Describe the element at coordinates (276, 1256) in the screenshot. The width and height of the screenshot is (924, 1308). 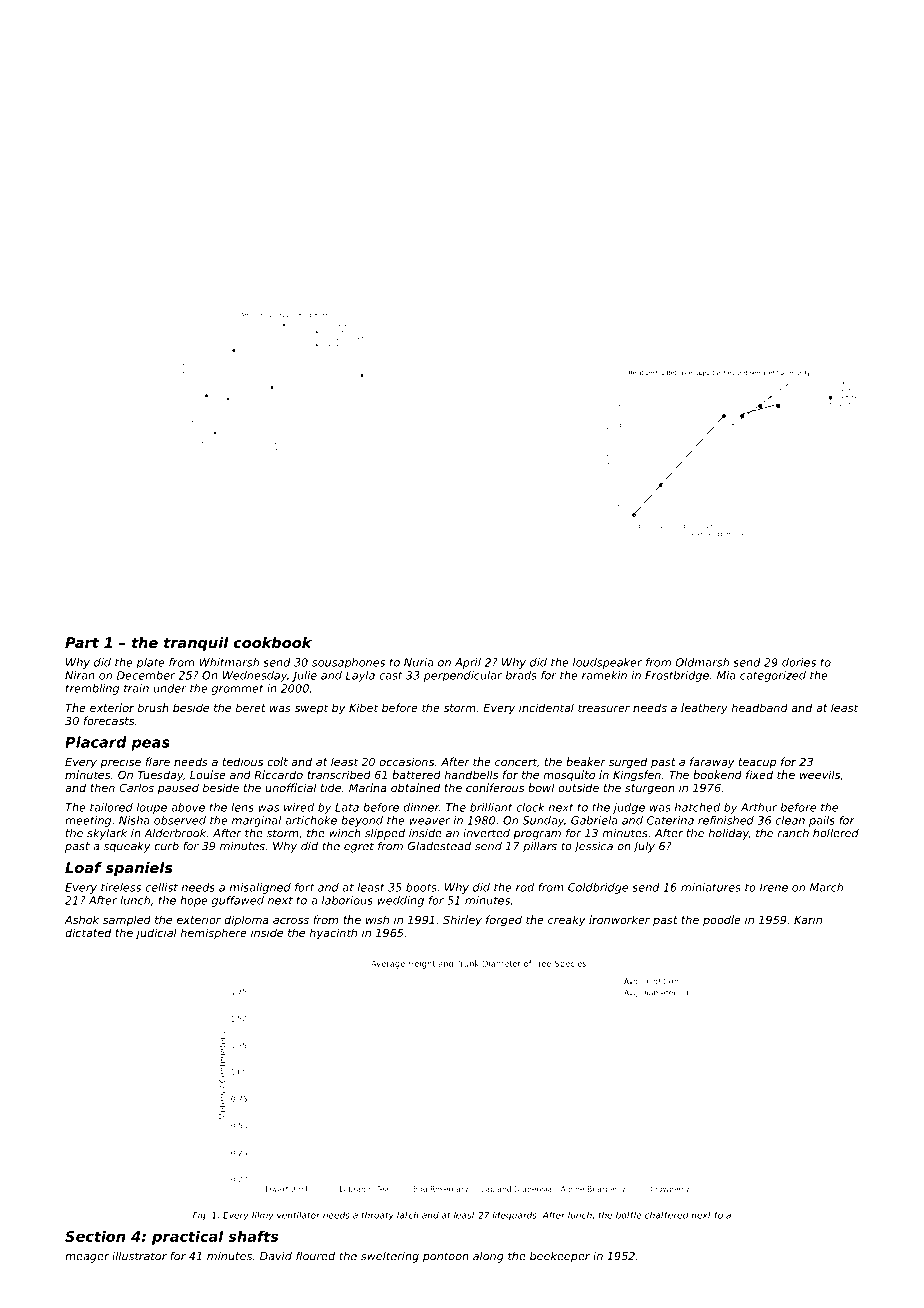
I see `David` at that location.
